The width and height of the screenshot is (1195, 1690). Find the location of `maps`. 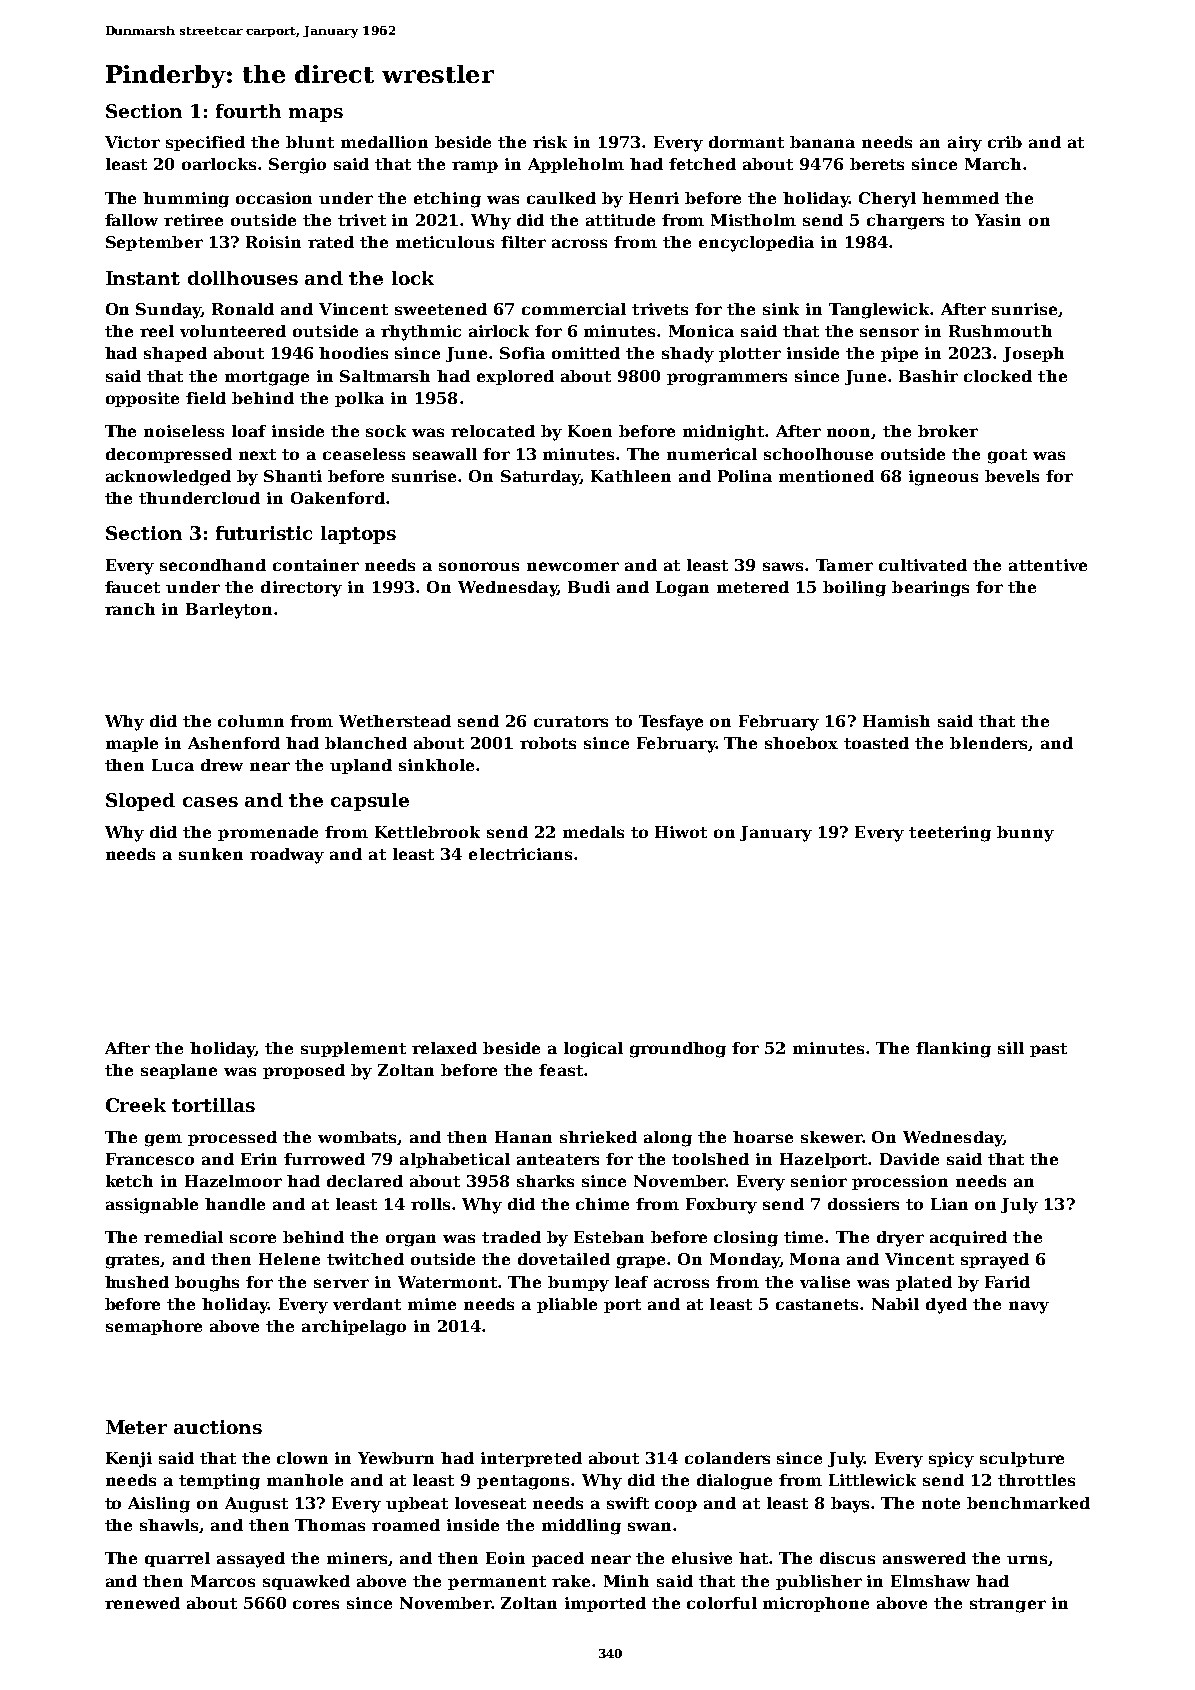

maps is located at coordinates (316, 115).
